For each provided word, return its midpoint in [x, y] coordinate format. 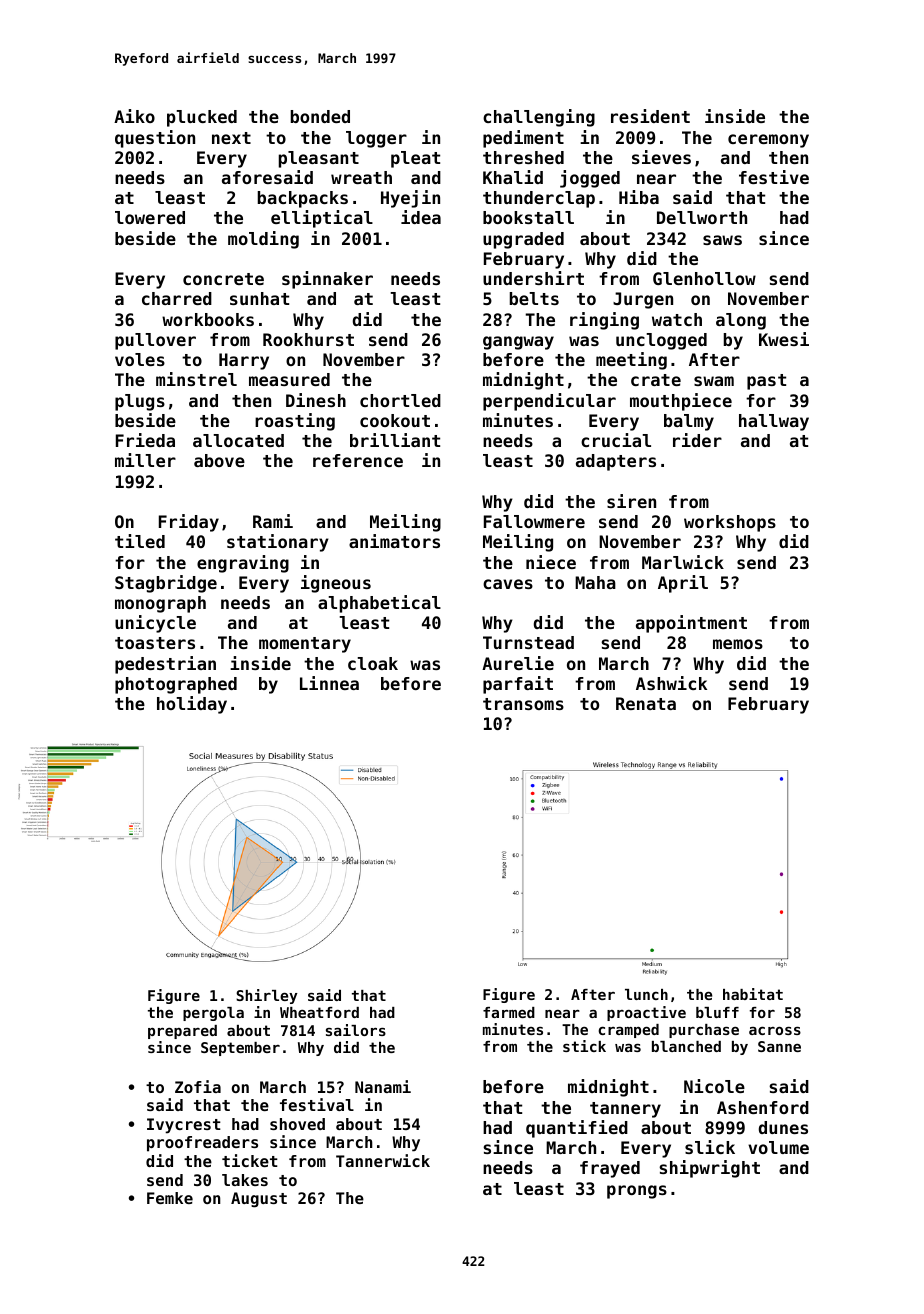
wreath [361, 177]
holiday [192, 705]
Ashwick [671, 683]
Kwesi [784, 339]
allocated [238, 440]
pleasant [319, 159]
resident [650, 116]
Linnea [329, 683]
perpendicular [549, 402]
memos [738, 644]
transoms [523, 704]
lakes [245, 1180]
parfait [518, 685]
